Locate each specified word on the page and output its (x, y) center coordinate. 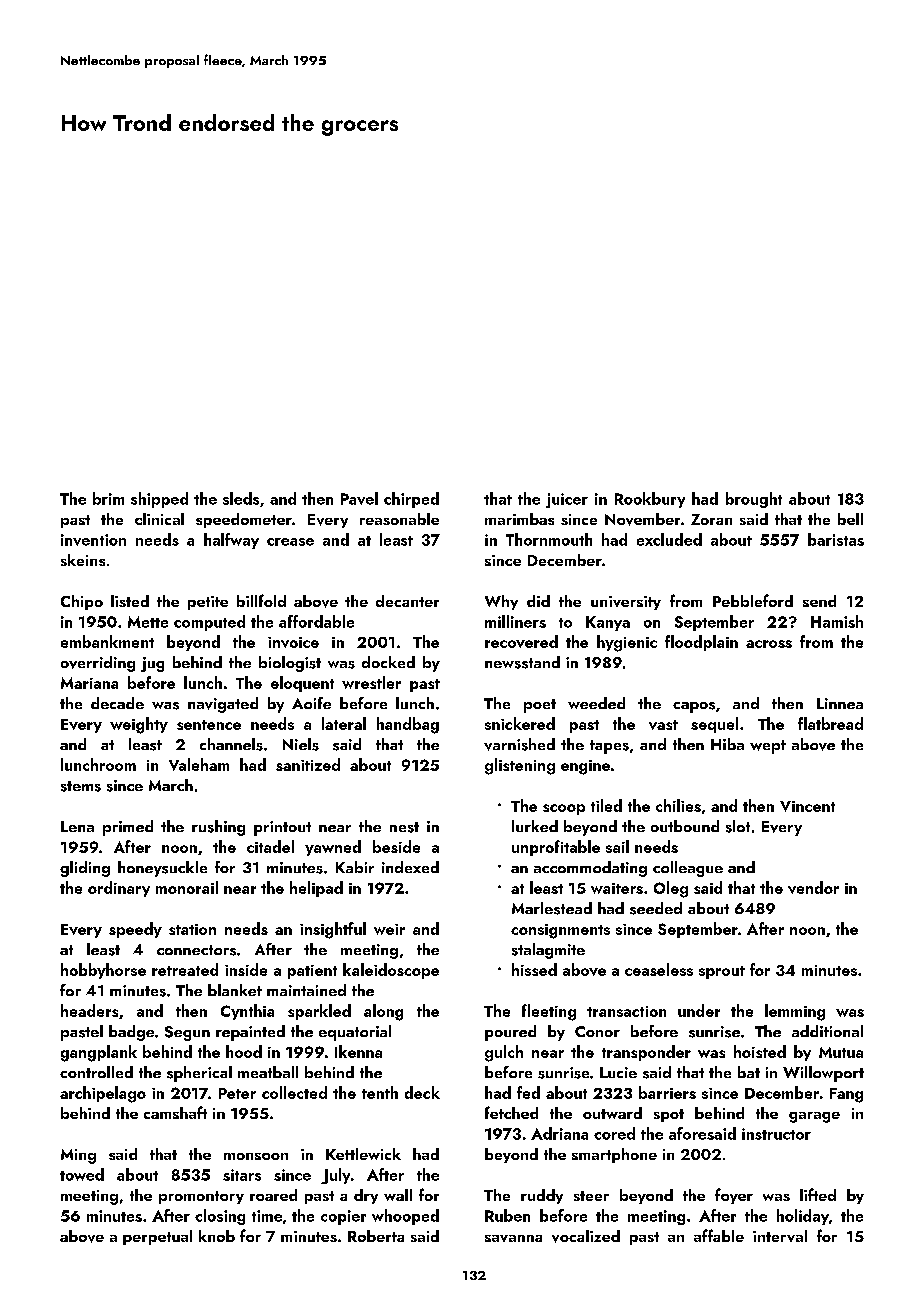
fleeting (549, 1012)
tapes (609, 747)
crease (290, 542)
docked (388, 662)
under (699, 1010)
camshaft (175, 1112)
